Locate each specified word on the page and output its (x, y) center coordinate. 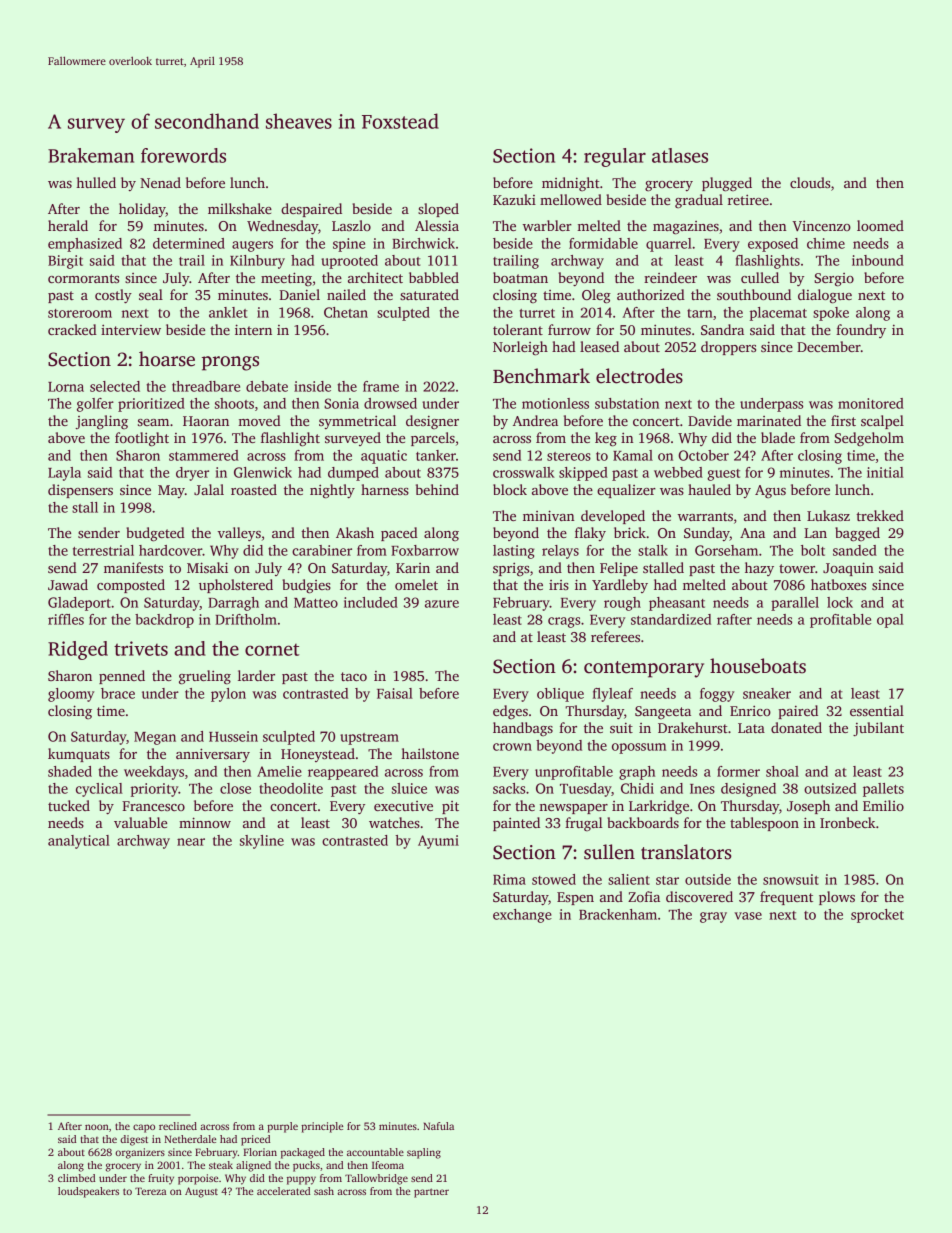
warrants (705, 516)
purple (282, 1127)
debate (267, 386)
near (191, 842)
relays (560, 552)
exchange (522, 916)
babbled (434, 277)
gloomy (71, 695)
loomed (880, 225)
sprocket (877, 916)
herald (68, 225)
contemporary (644, 669)
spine (349, 245)
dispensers (80, 491)
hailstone (430, 753)
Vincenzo (821, 225)
